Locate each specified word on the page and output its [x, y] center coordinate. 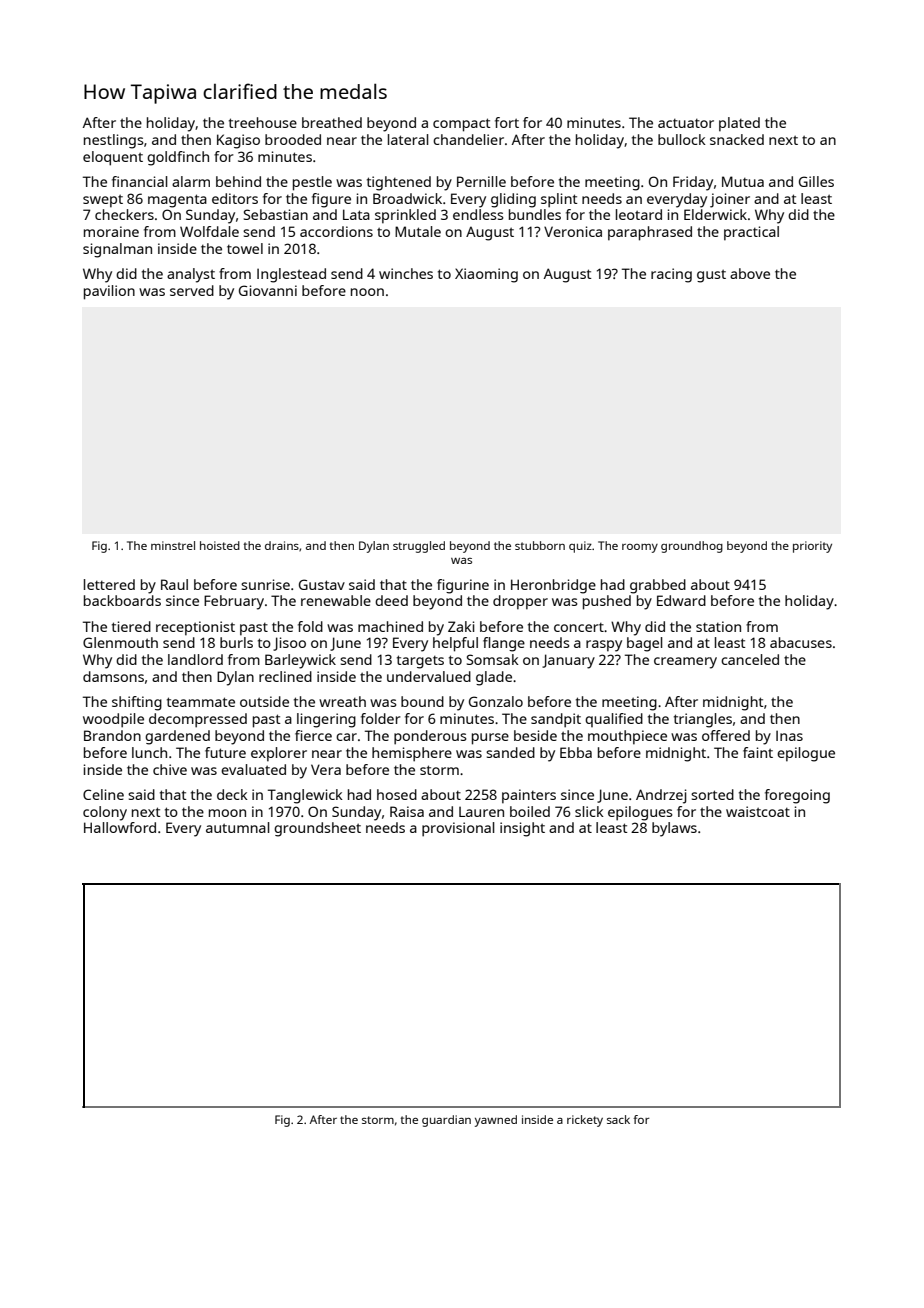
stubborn [540, 545]
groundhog [692, 547]
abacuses [801, 642]
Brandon [112, 735]
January [568, 661]
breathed [332, 122]
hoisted [220, 545]
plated [739, 124]
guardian [446, 1121]
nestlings [114, 141]
